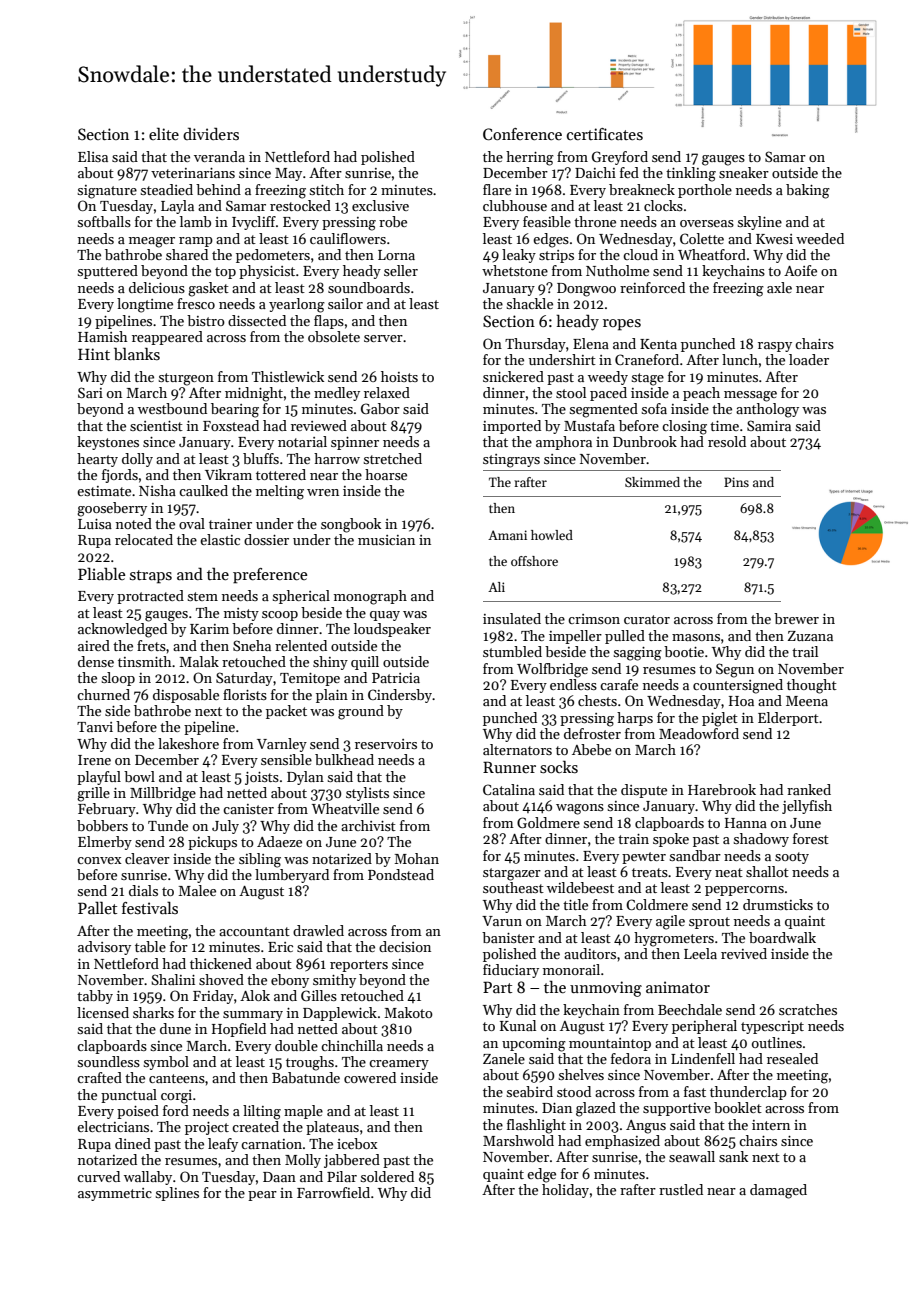 The width and height of the page is (924, 1308). What do you see at coordinates (327, 189) in the page?
I see `stitch` at bounding box center [327, 189].
